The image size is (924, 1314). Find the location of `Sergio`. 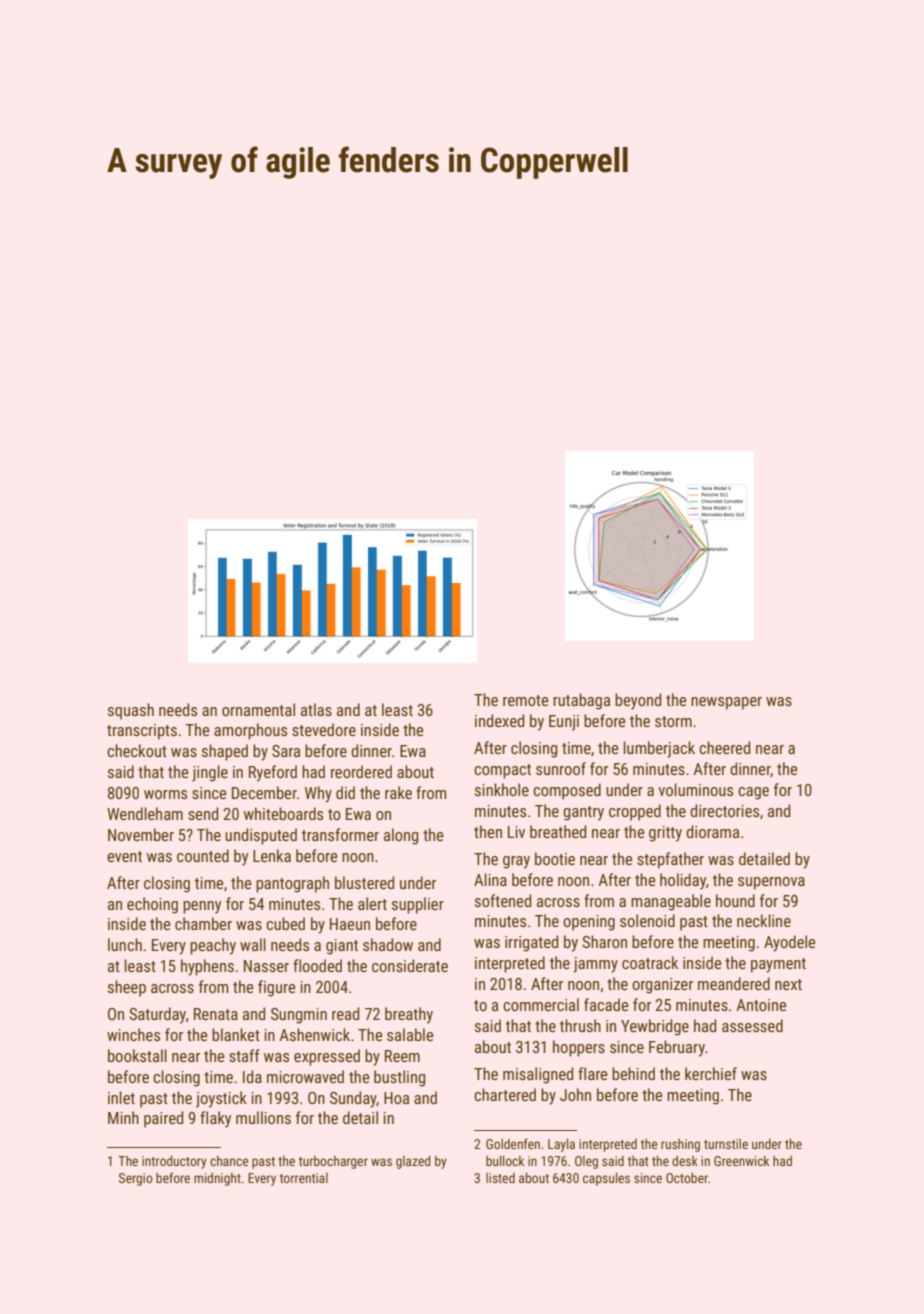

Sergio is located at coordinates (136, 1179).
